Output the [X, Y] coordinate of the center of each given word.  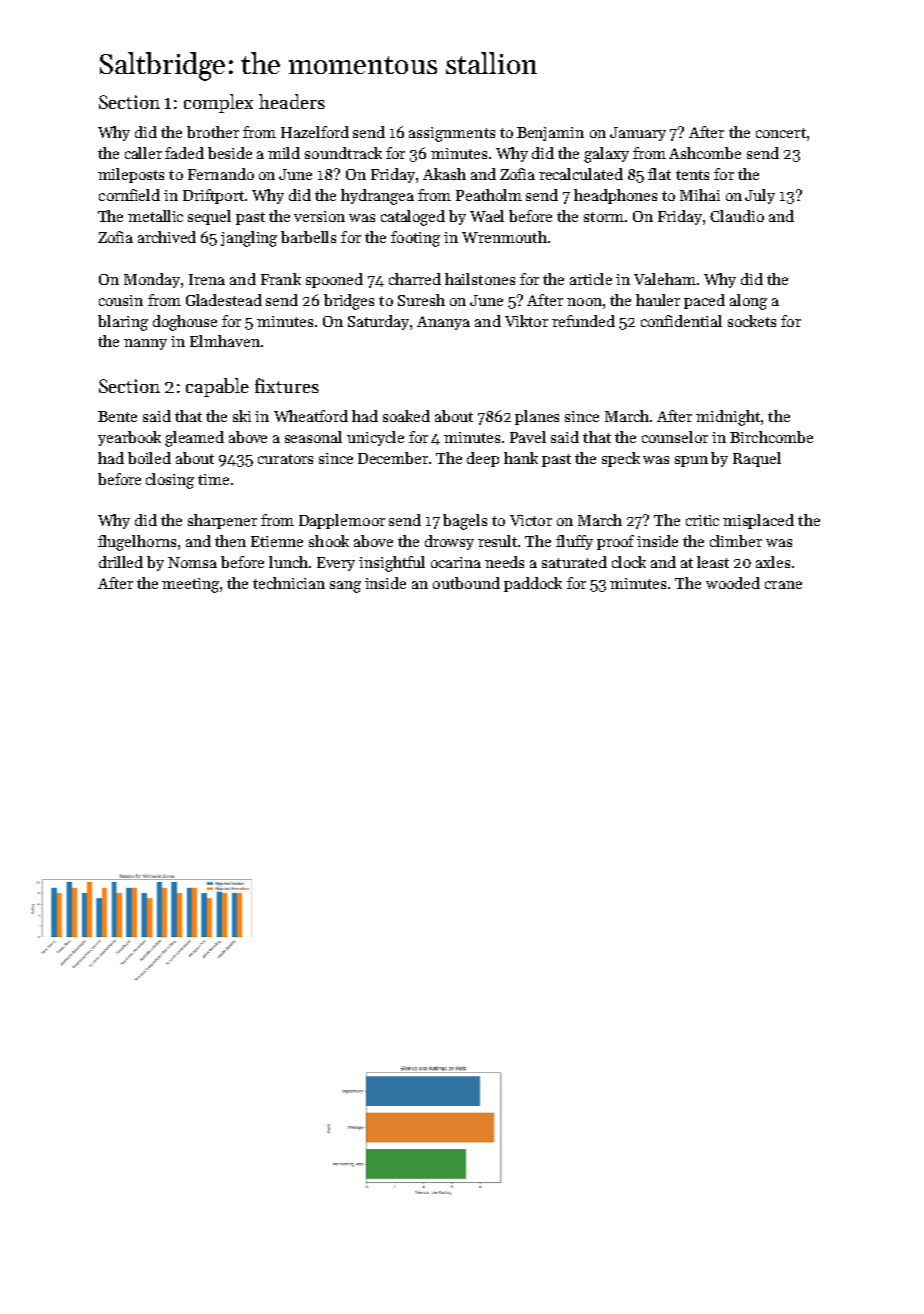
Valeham [665, 279]
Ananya [443, 323]
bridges [349, 302]
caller [143, 153]
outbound [466, 583]
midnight [728, 418]
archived [167, 237]
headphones [615, 196]
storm [604, 217]
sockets [752, 321]
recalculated [581, 174]
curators [285, 459]
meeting [190, 585]
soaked [406, 416]
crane [783, 585]
